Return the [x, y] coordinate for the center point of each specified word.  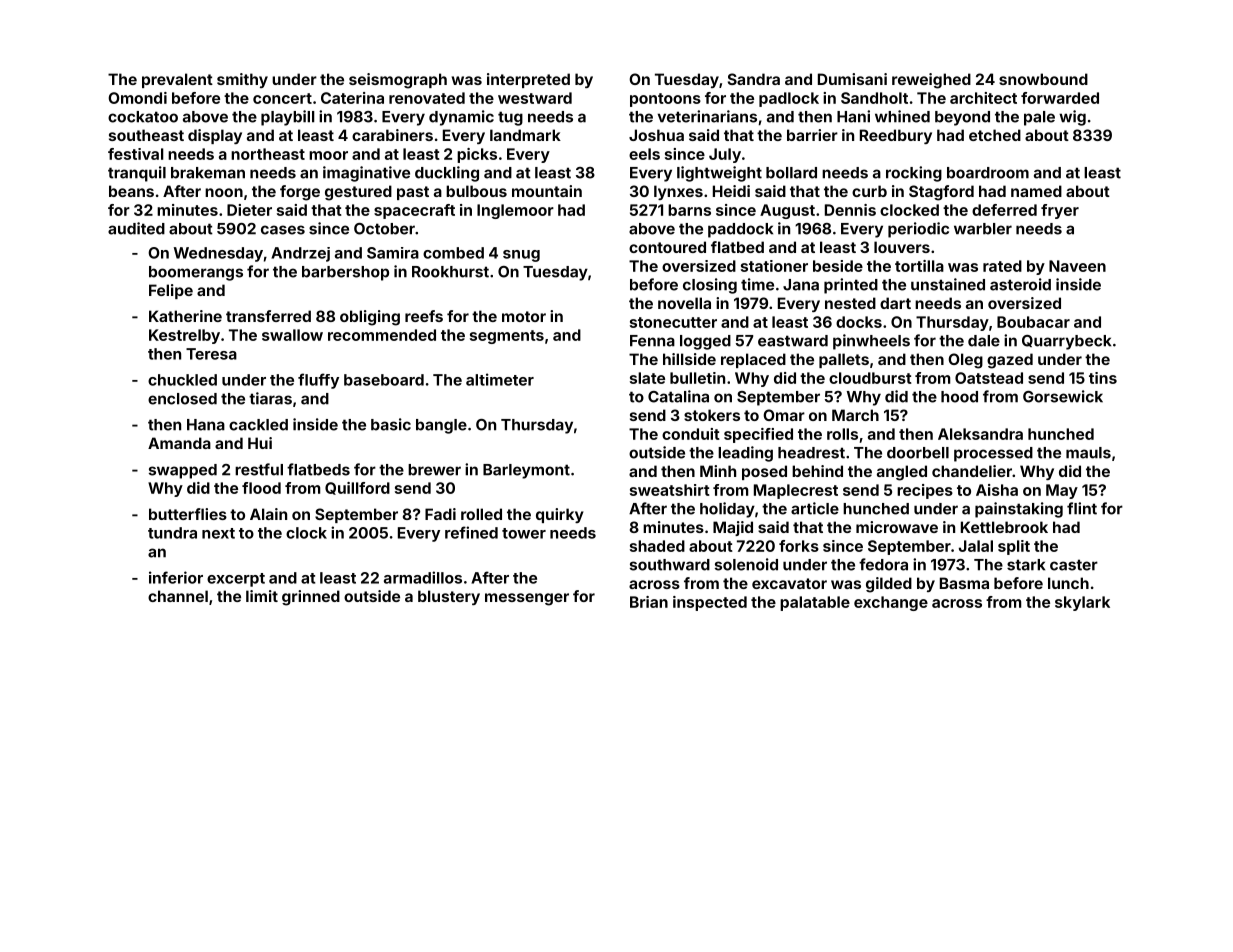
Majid [733, 528]
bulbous [476, 191]
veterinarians [707, 116]
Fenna [652, 341]
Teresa [211, 354]
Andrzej [300, 254]
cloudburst [870, 378]
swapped [183, 471]
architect [983, 98]
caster [1074, 565]
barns [689, 210]
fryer [1060, 211]
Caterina [352, 98]
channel [178, 596]
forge [300, 193]
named [1036, 191]
